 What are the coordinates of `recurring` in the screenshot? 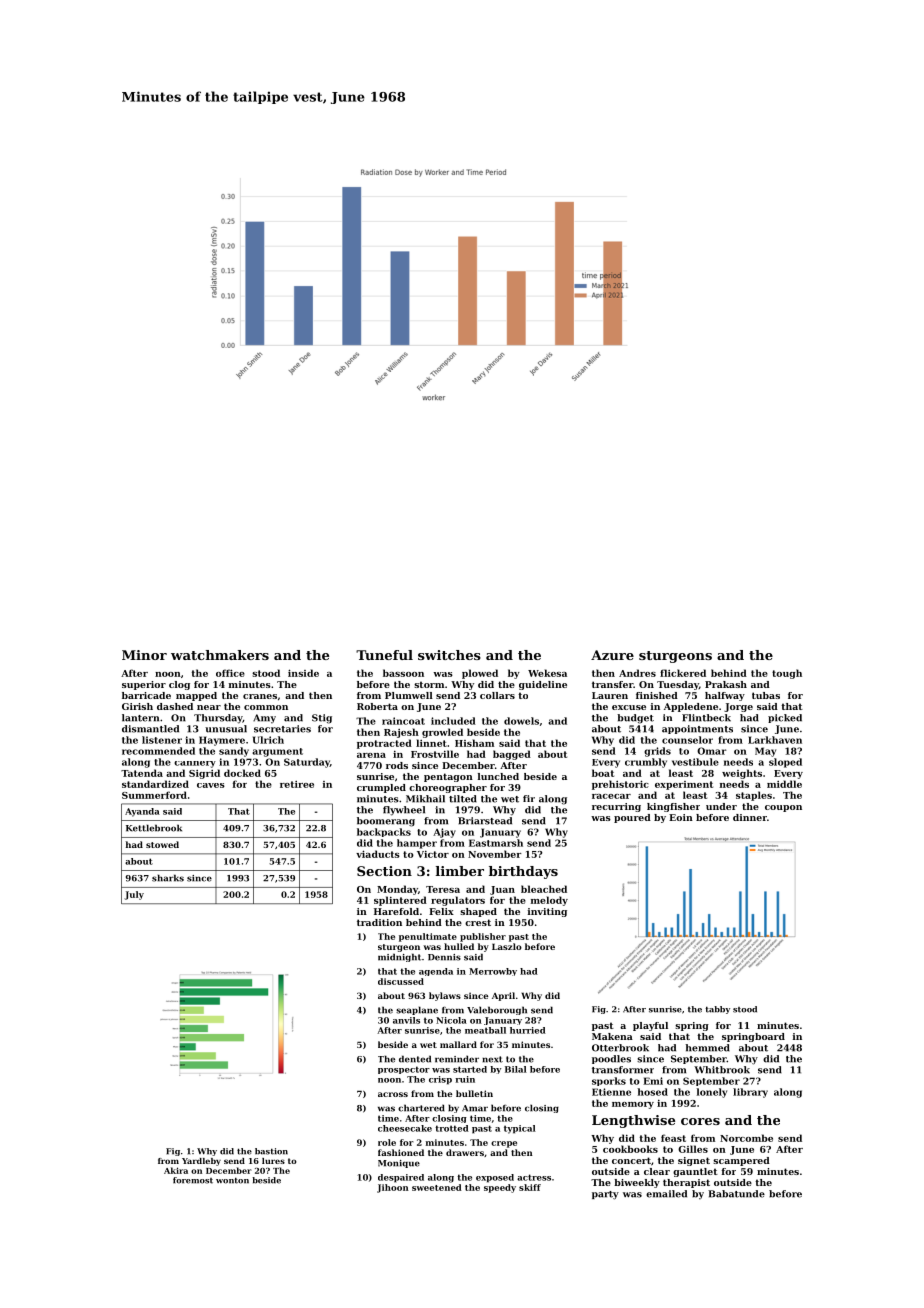 It's located at (616, 807).
